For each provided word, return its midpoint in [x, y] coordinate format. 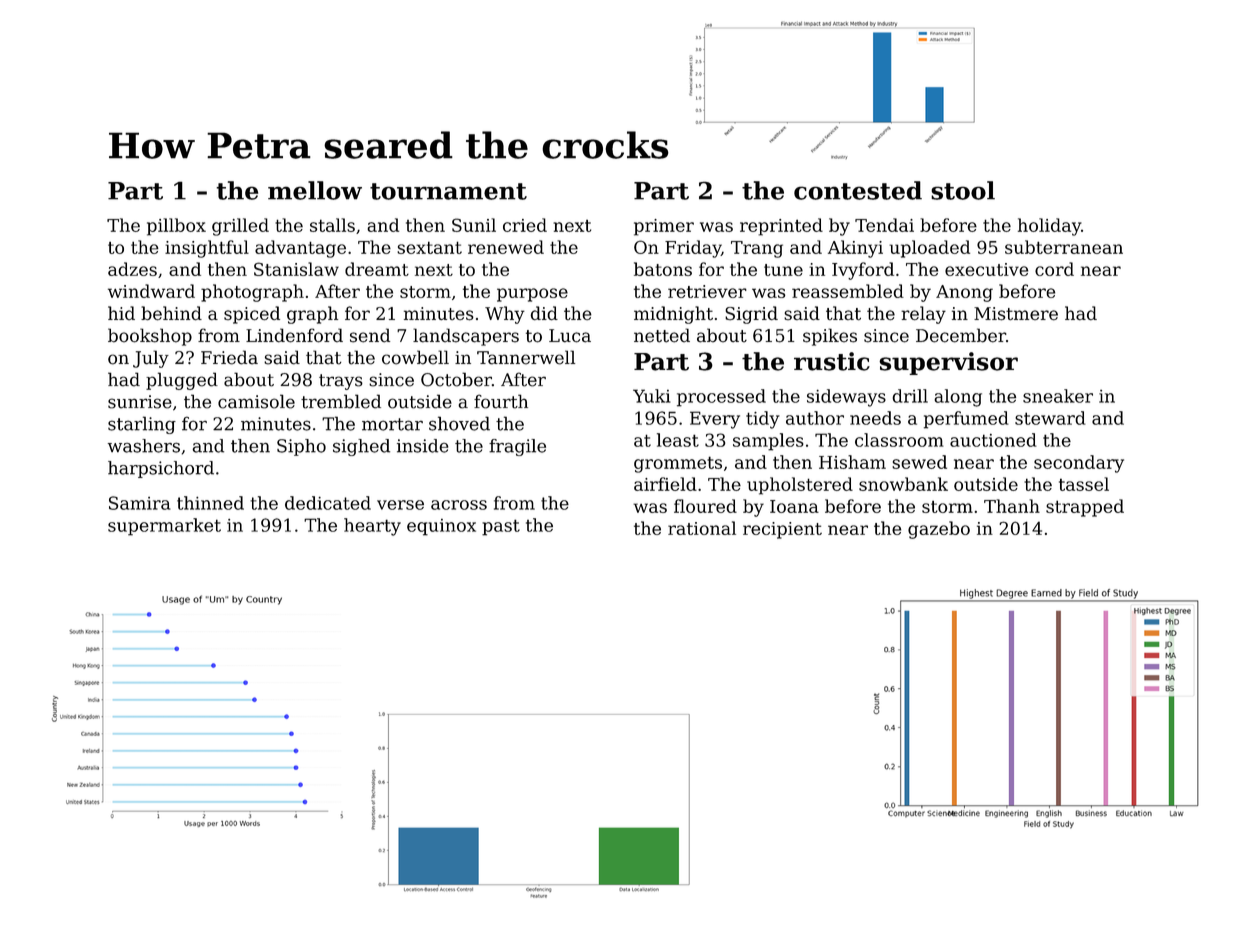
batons [663, 269]
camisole [256, 401]
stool [963, 190]
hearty [372, 527]
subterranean [1064, 247]
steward [1050, 418]
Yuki [652, 396]
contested [858, 190]
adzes [132, 269]
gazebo [939, 530]
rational [702, 528]
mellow [315, 190]
